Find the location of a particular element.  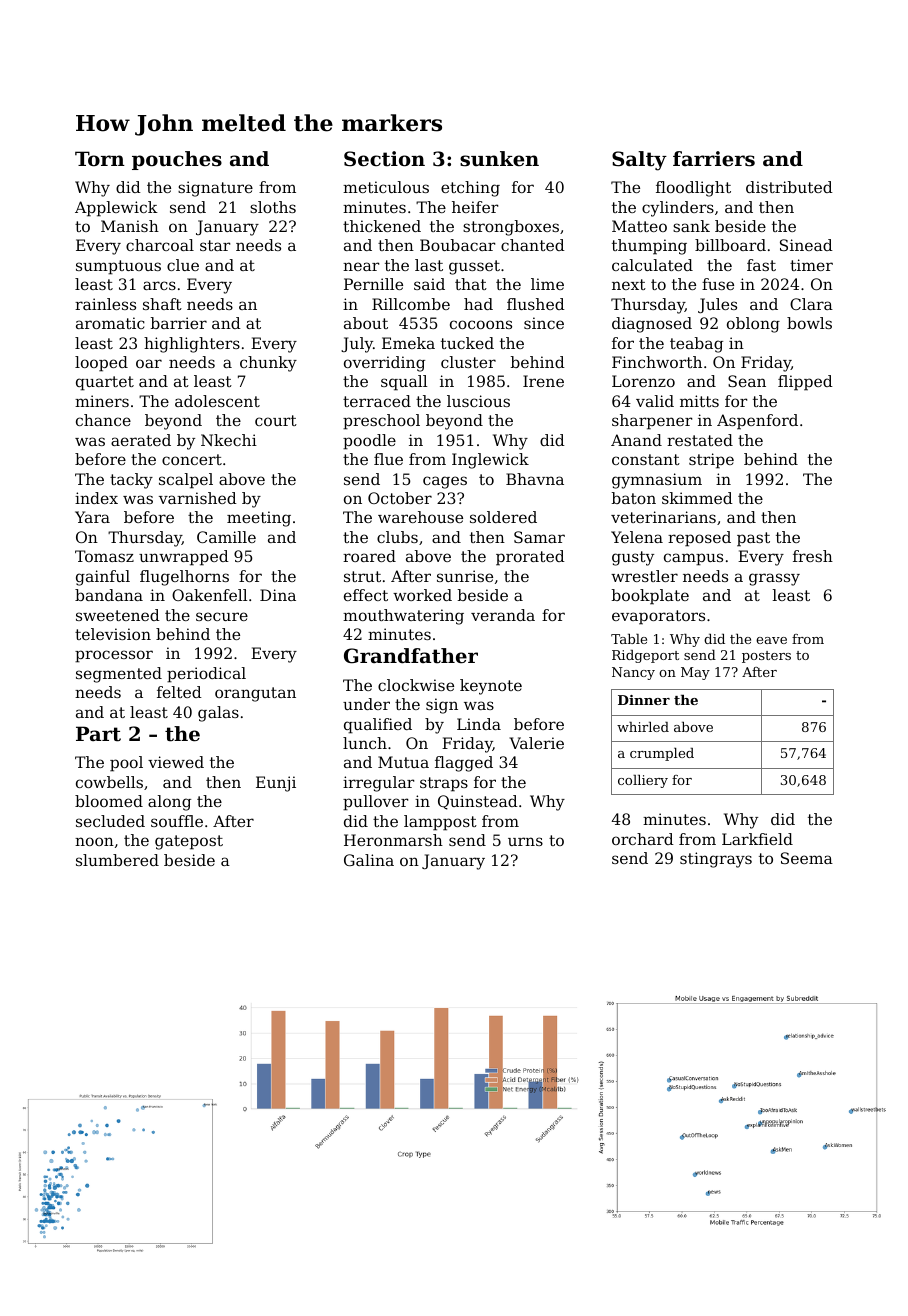

bookplate is located at coordinates (650, 597).
